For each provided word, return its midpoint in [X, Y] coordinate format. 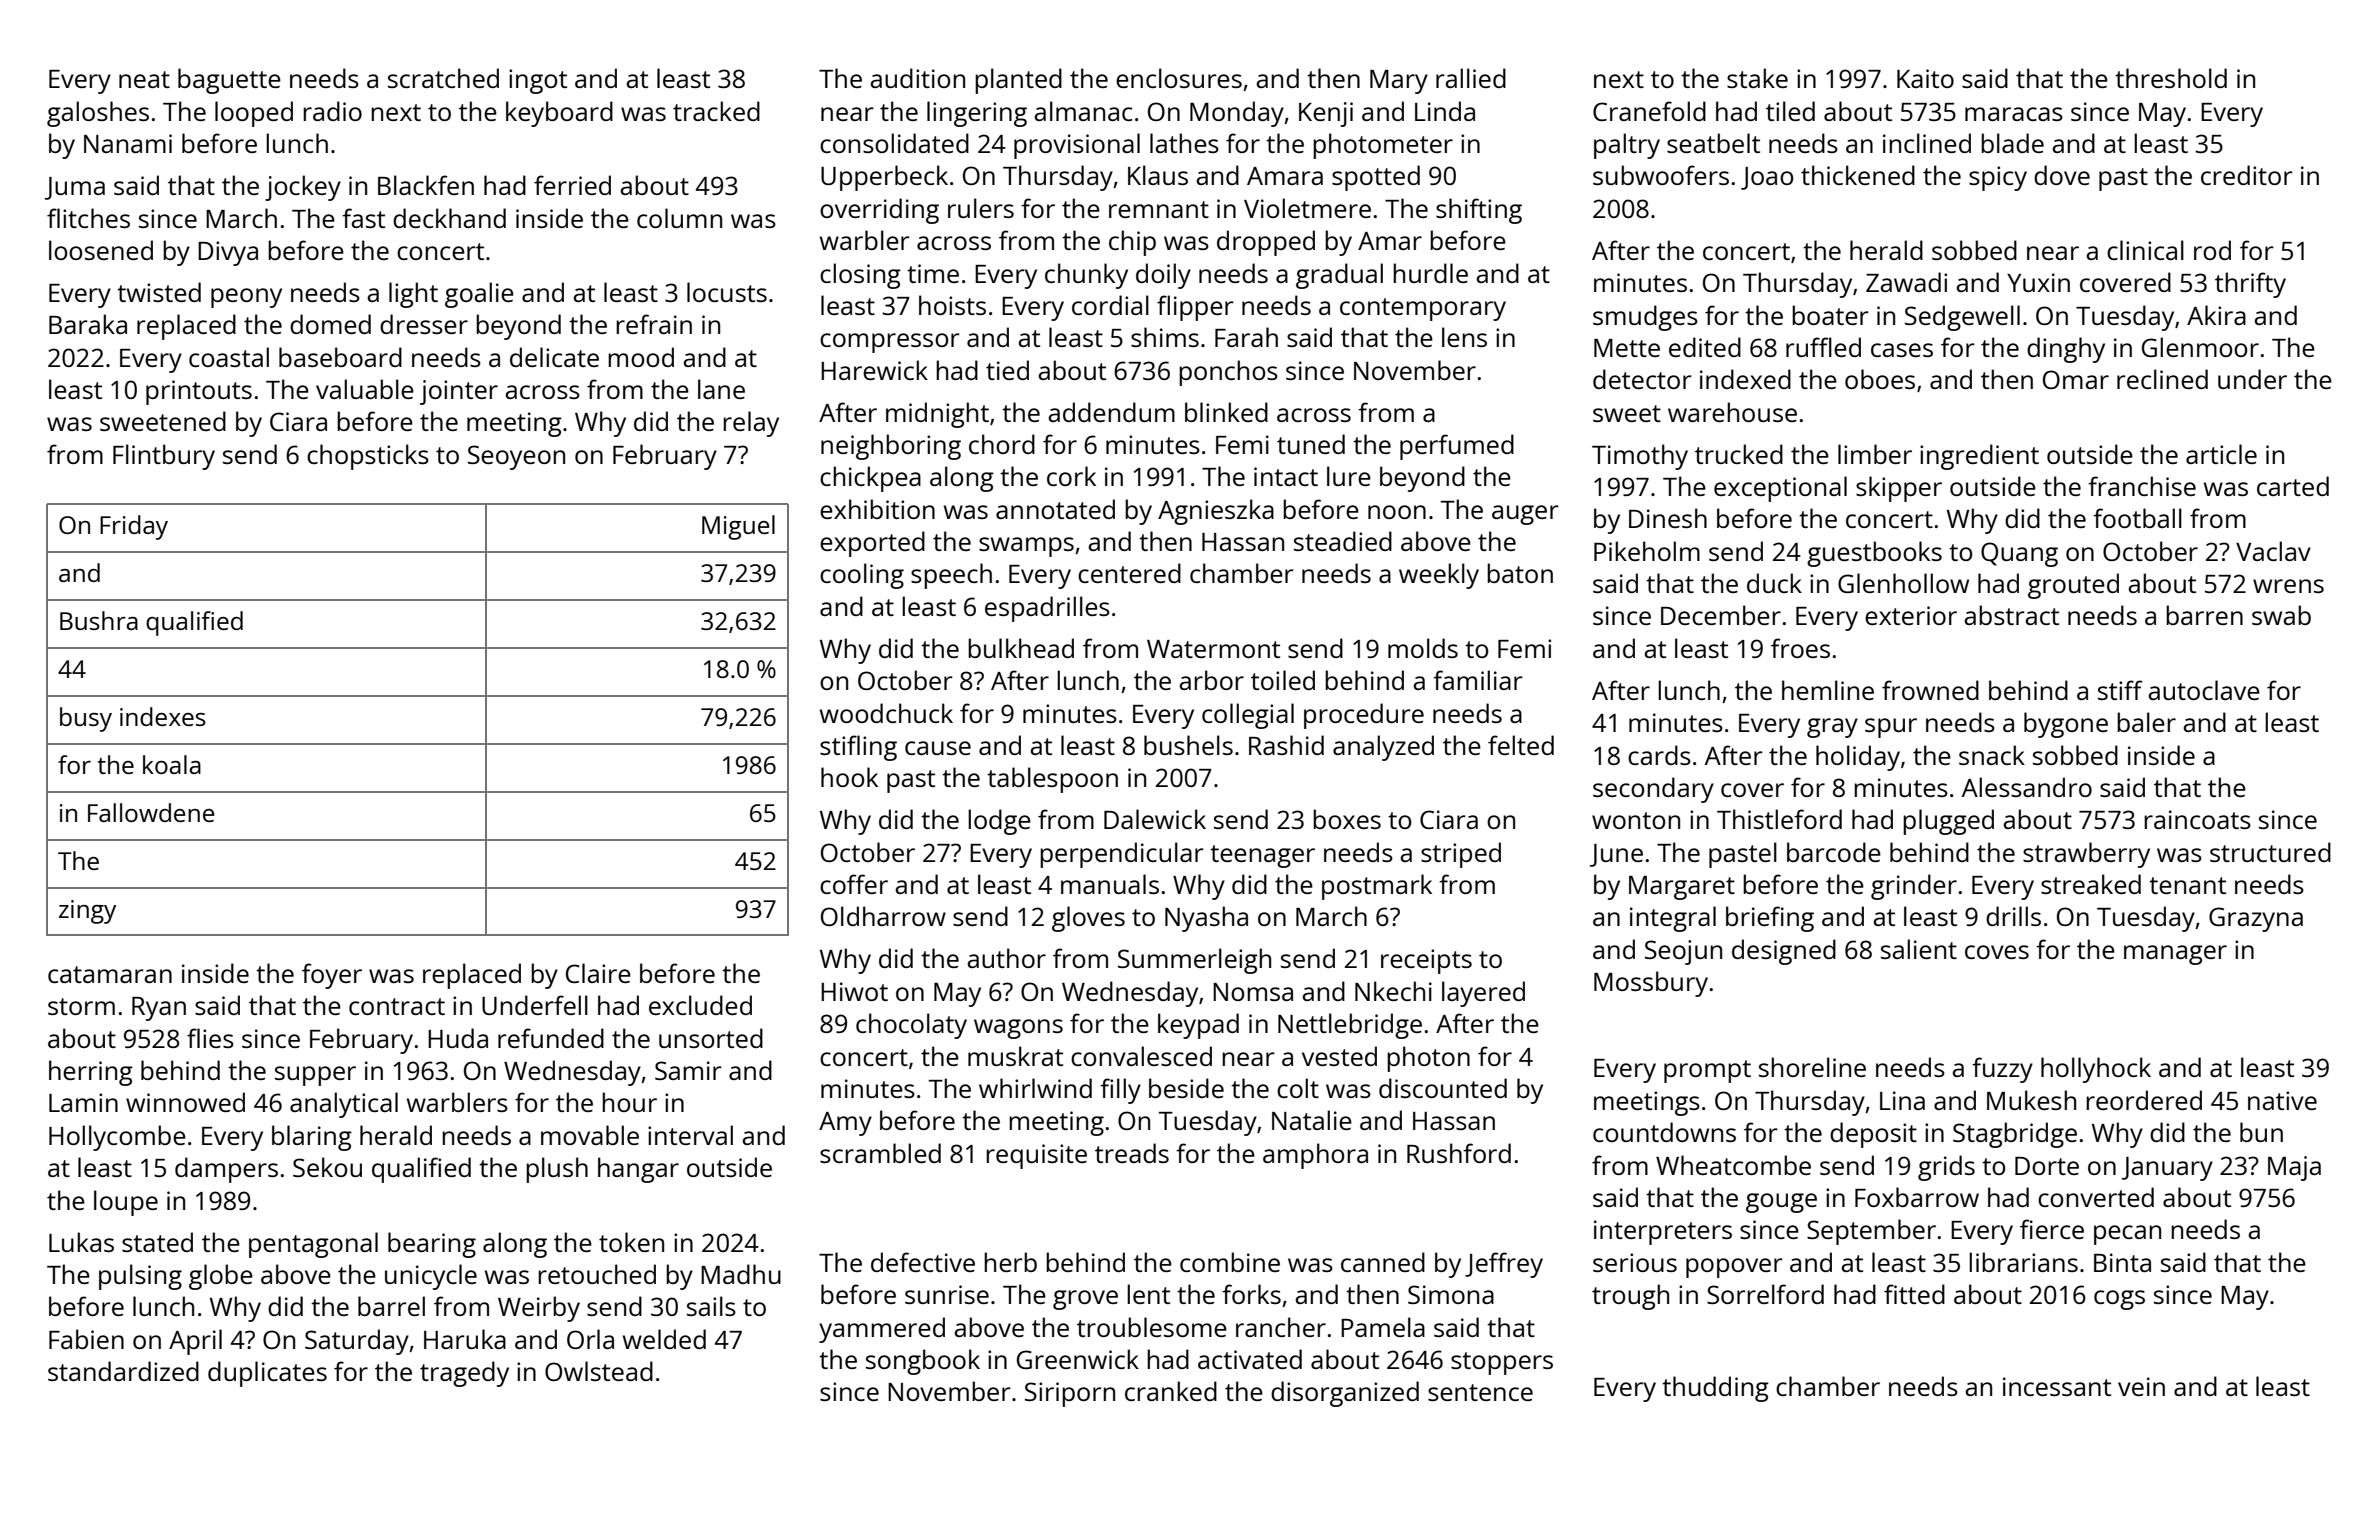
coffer [854, 884]
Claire [598, 973]
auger [1525, 515]
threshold [2171, 78]
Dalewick [1155, 819]
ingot [538, 81]
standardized [123, 1371]
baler [2146, 722]
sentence [1480, 1392]
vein [2141, 1386]
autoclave [2204, 690]
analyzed [1383, 748]
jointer [459, 392]
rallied [1471, 78]
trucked [1739, 454]
